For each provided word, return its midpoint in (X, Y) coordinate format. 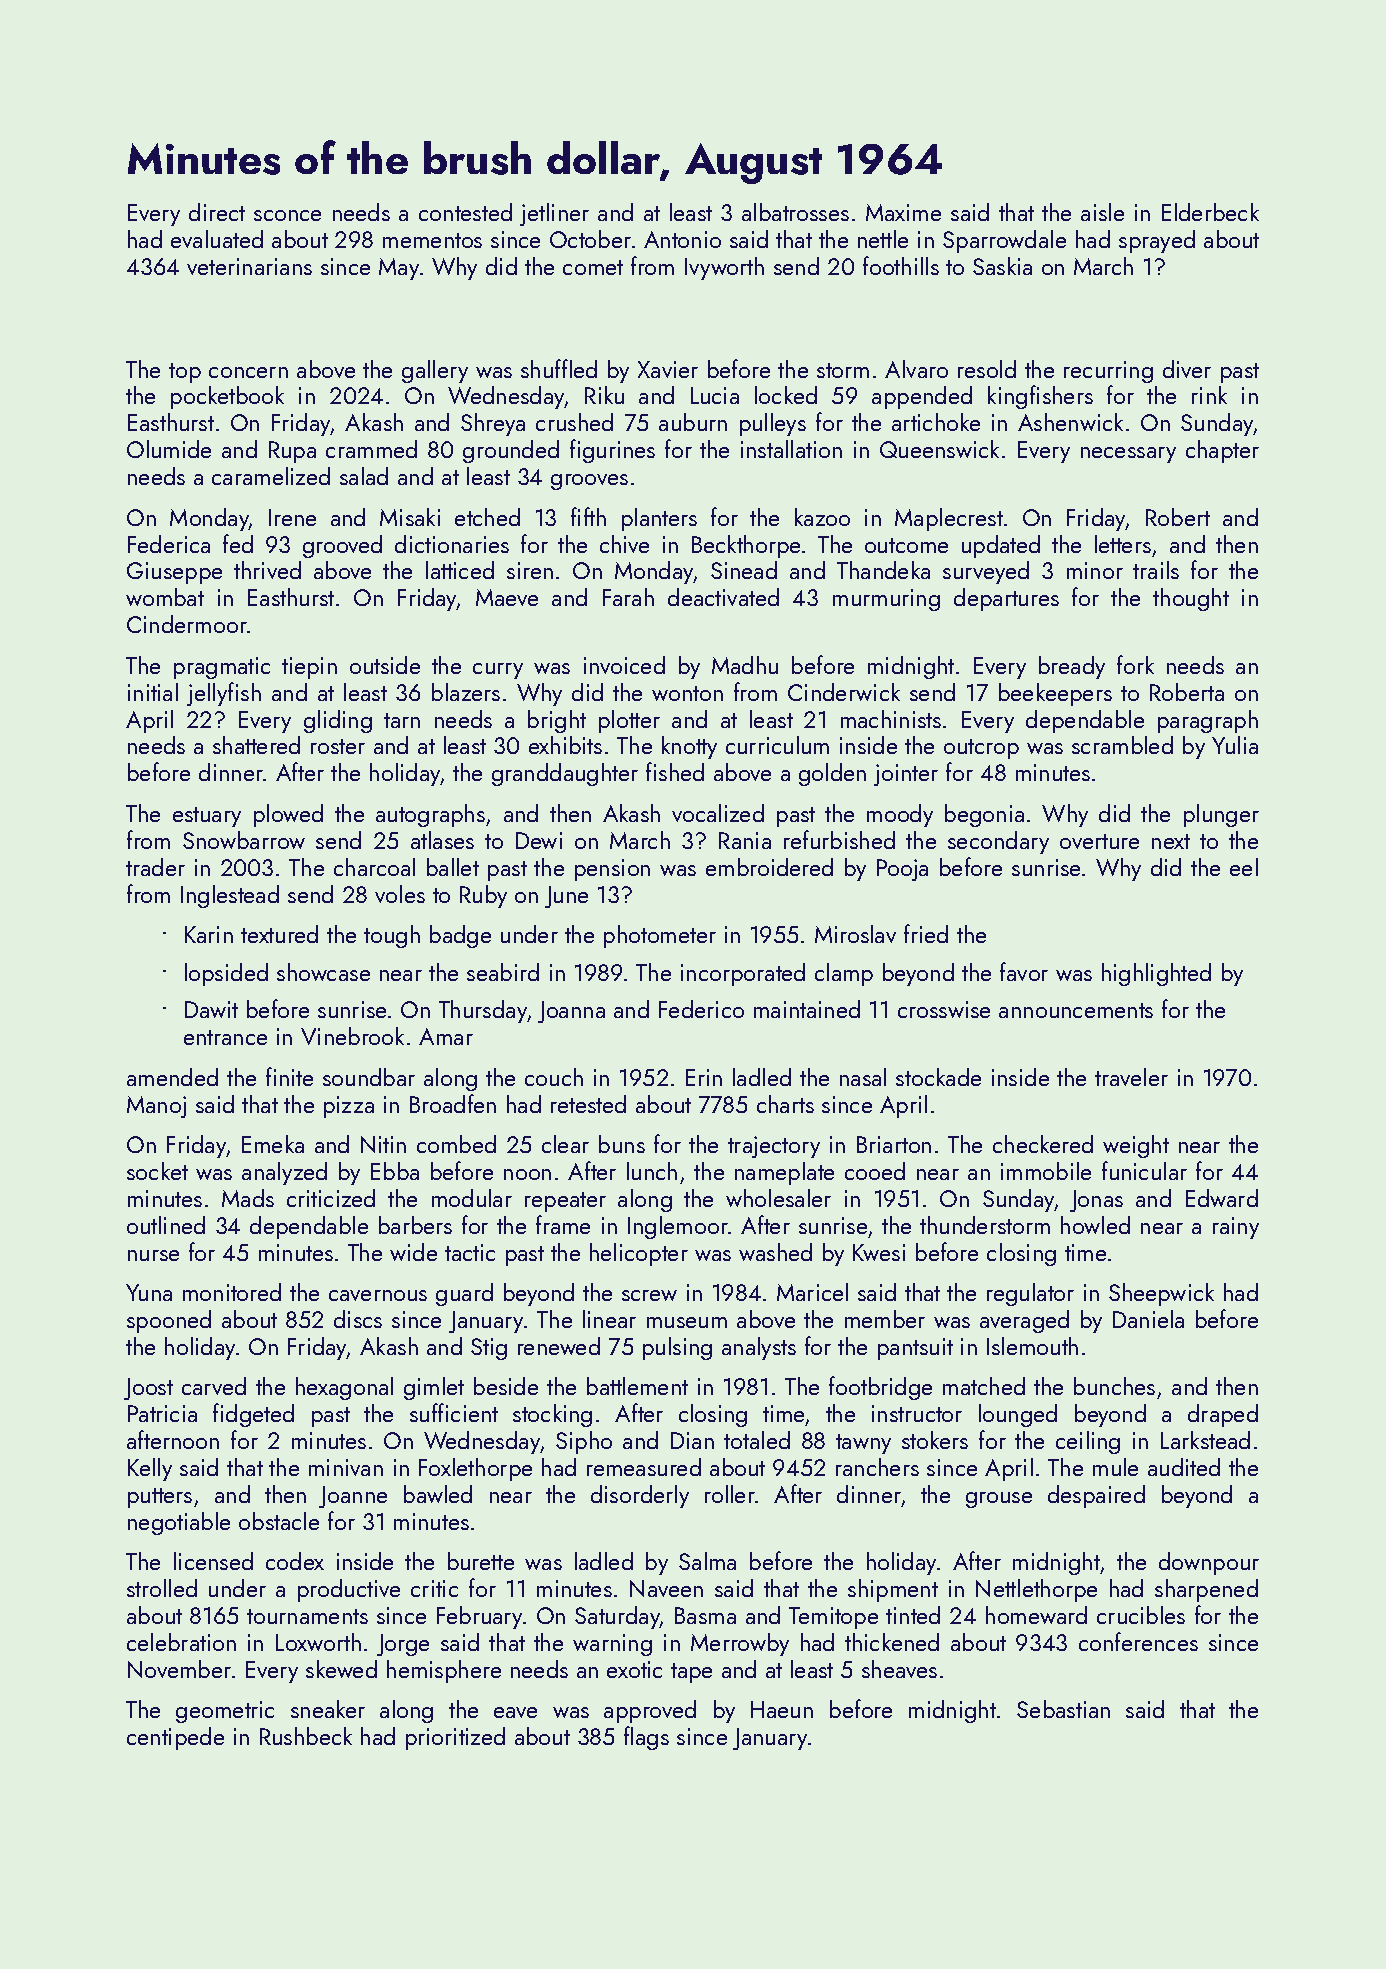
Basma (705, 1615)
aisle (1102, 212)
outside (385, 665)
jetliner (554, 214)
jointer (906, 775)
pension (612, 870)
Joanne (353, 1497)
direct (217, 212)
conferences (1138, 1641)
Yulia (1235, 745)
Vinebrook (352, 1036)
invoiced (624, 665)
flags (646, 1738)
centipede (175, 1738)
